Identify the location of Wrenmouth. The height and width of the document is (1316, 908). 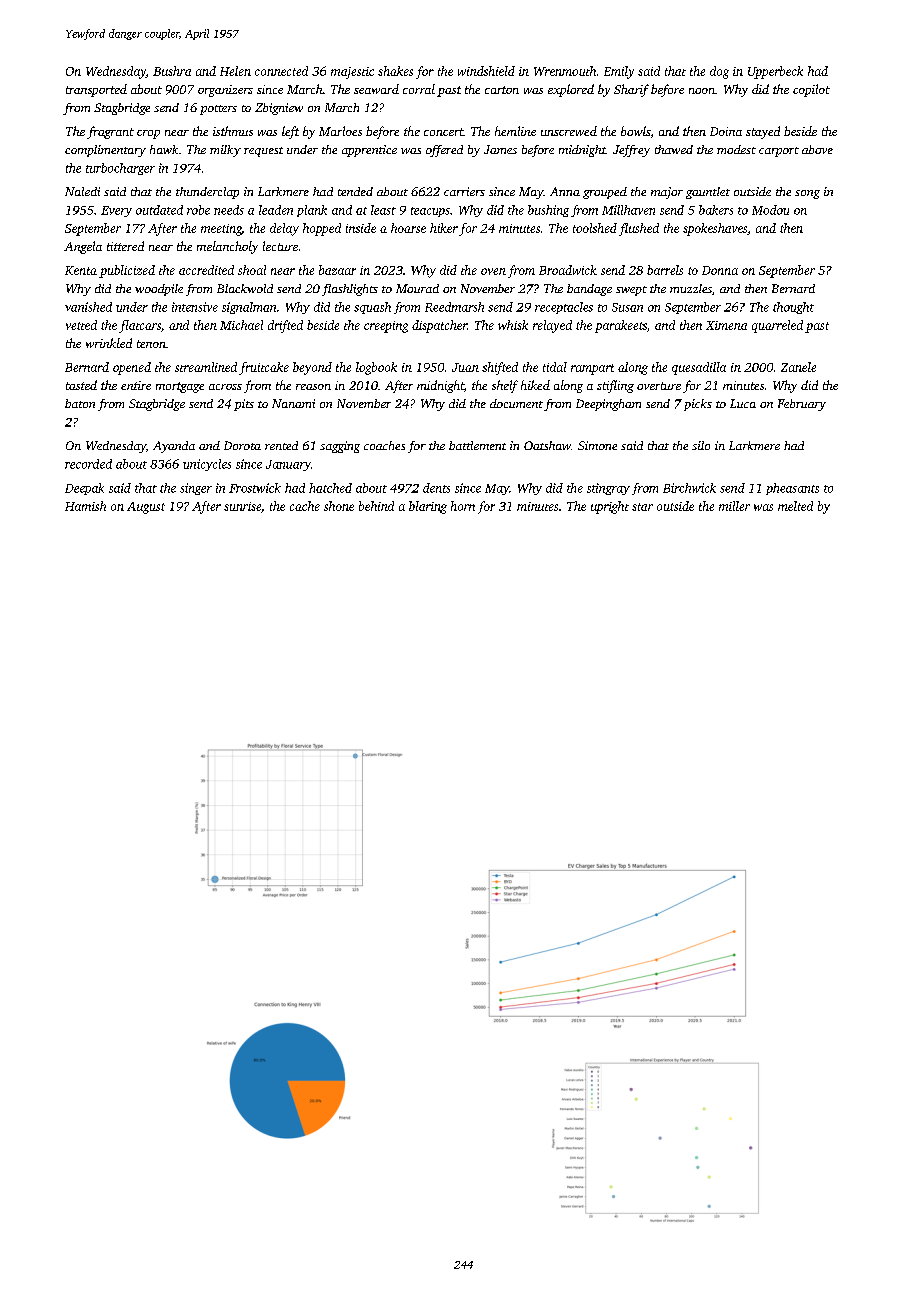
(565, 71).
